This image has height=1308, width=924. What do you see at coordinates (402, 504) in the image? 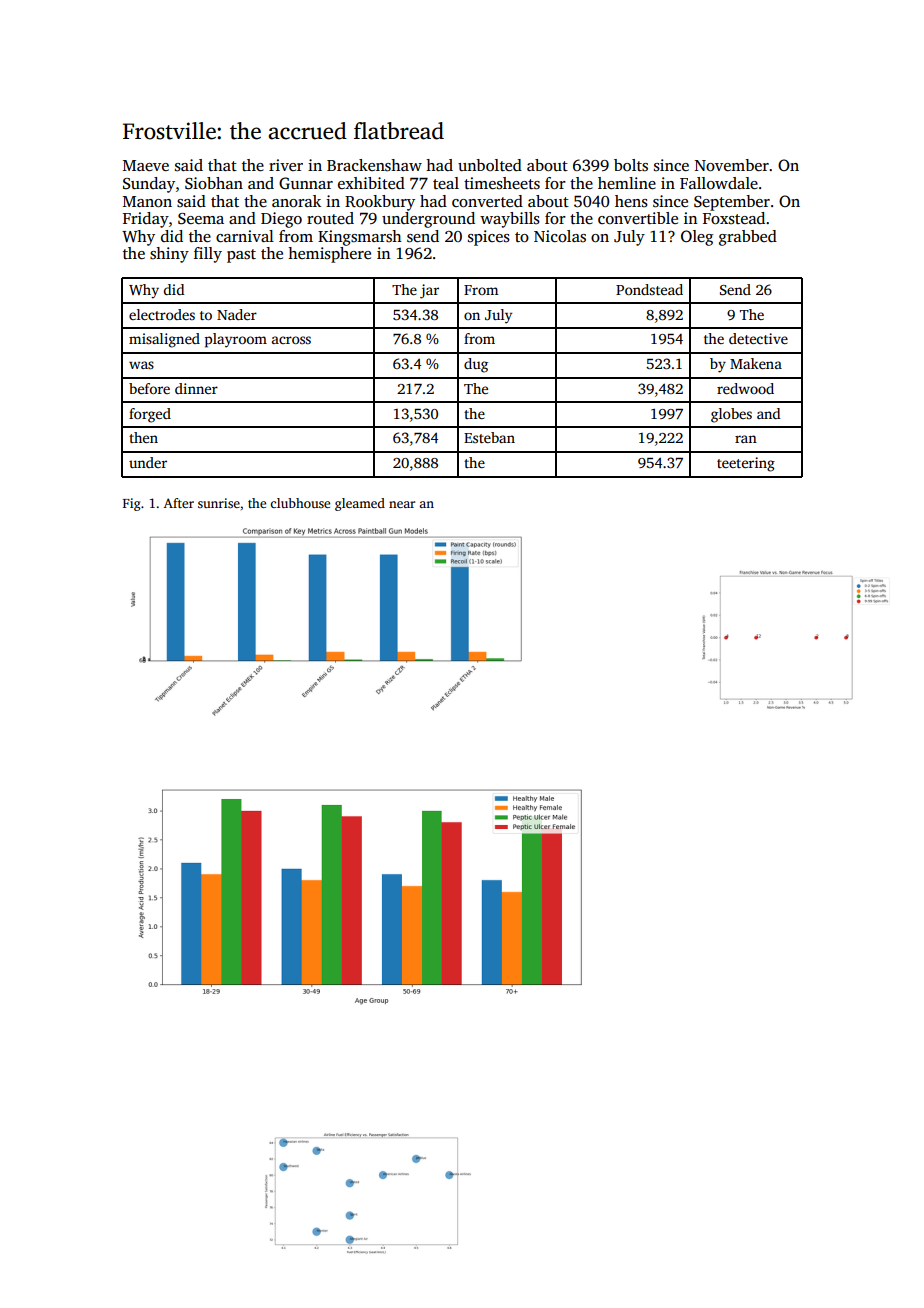
I see `near` at bounding box center [402, 504].
